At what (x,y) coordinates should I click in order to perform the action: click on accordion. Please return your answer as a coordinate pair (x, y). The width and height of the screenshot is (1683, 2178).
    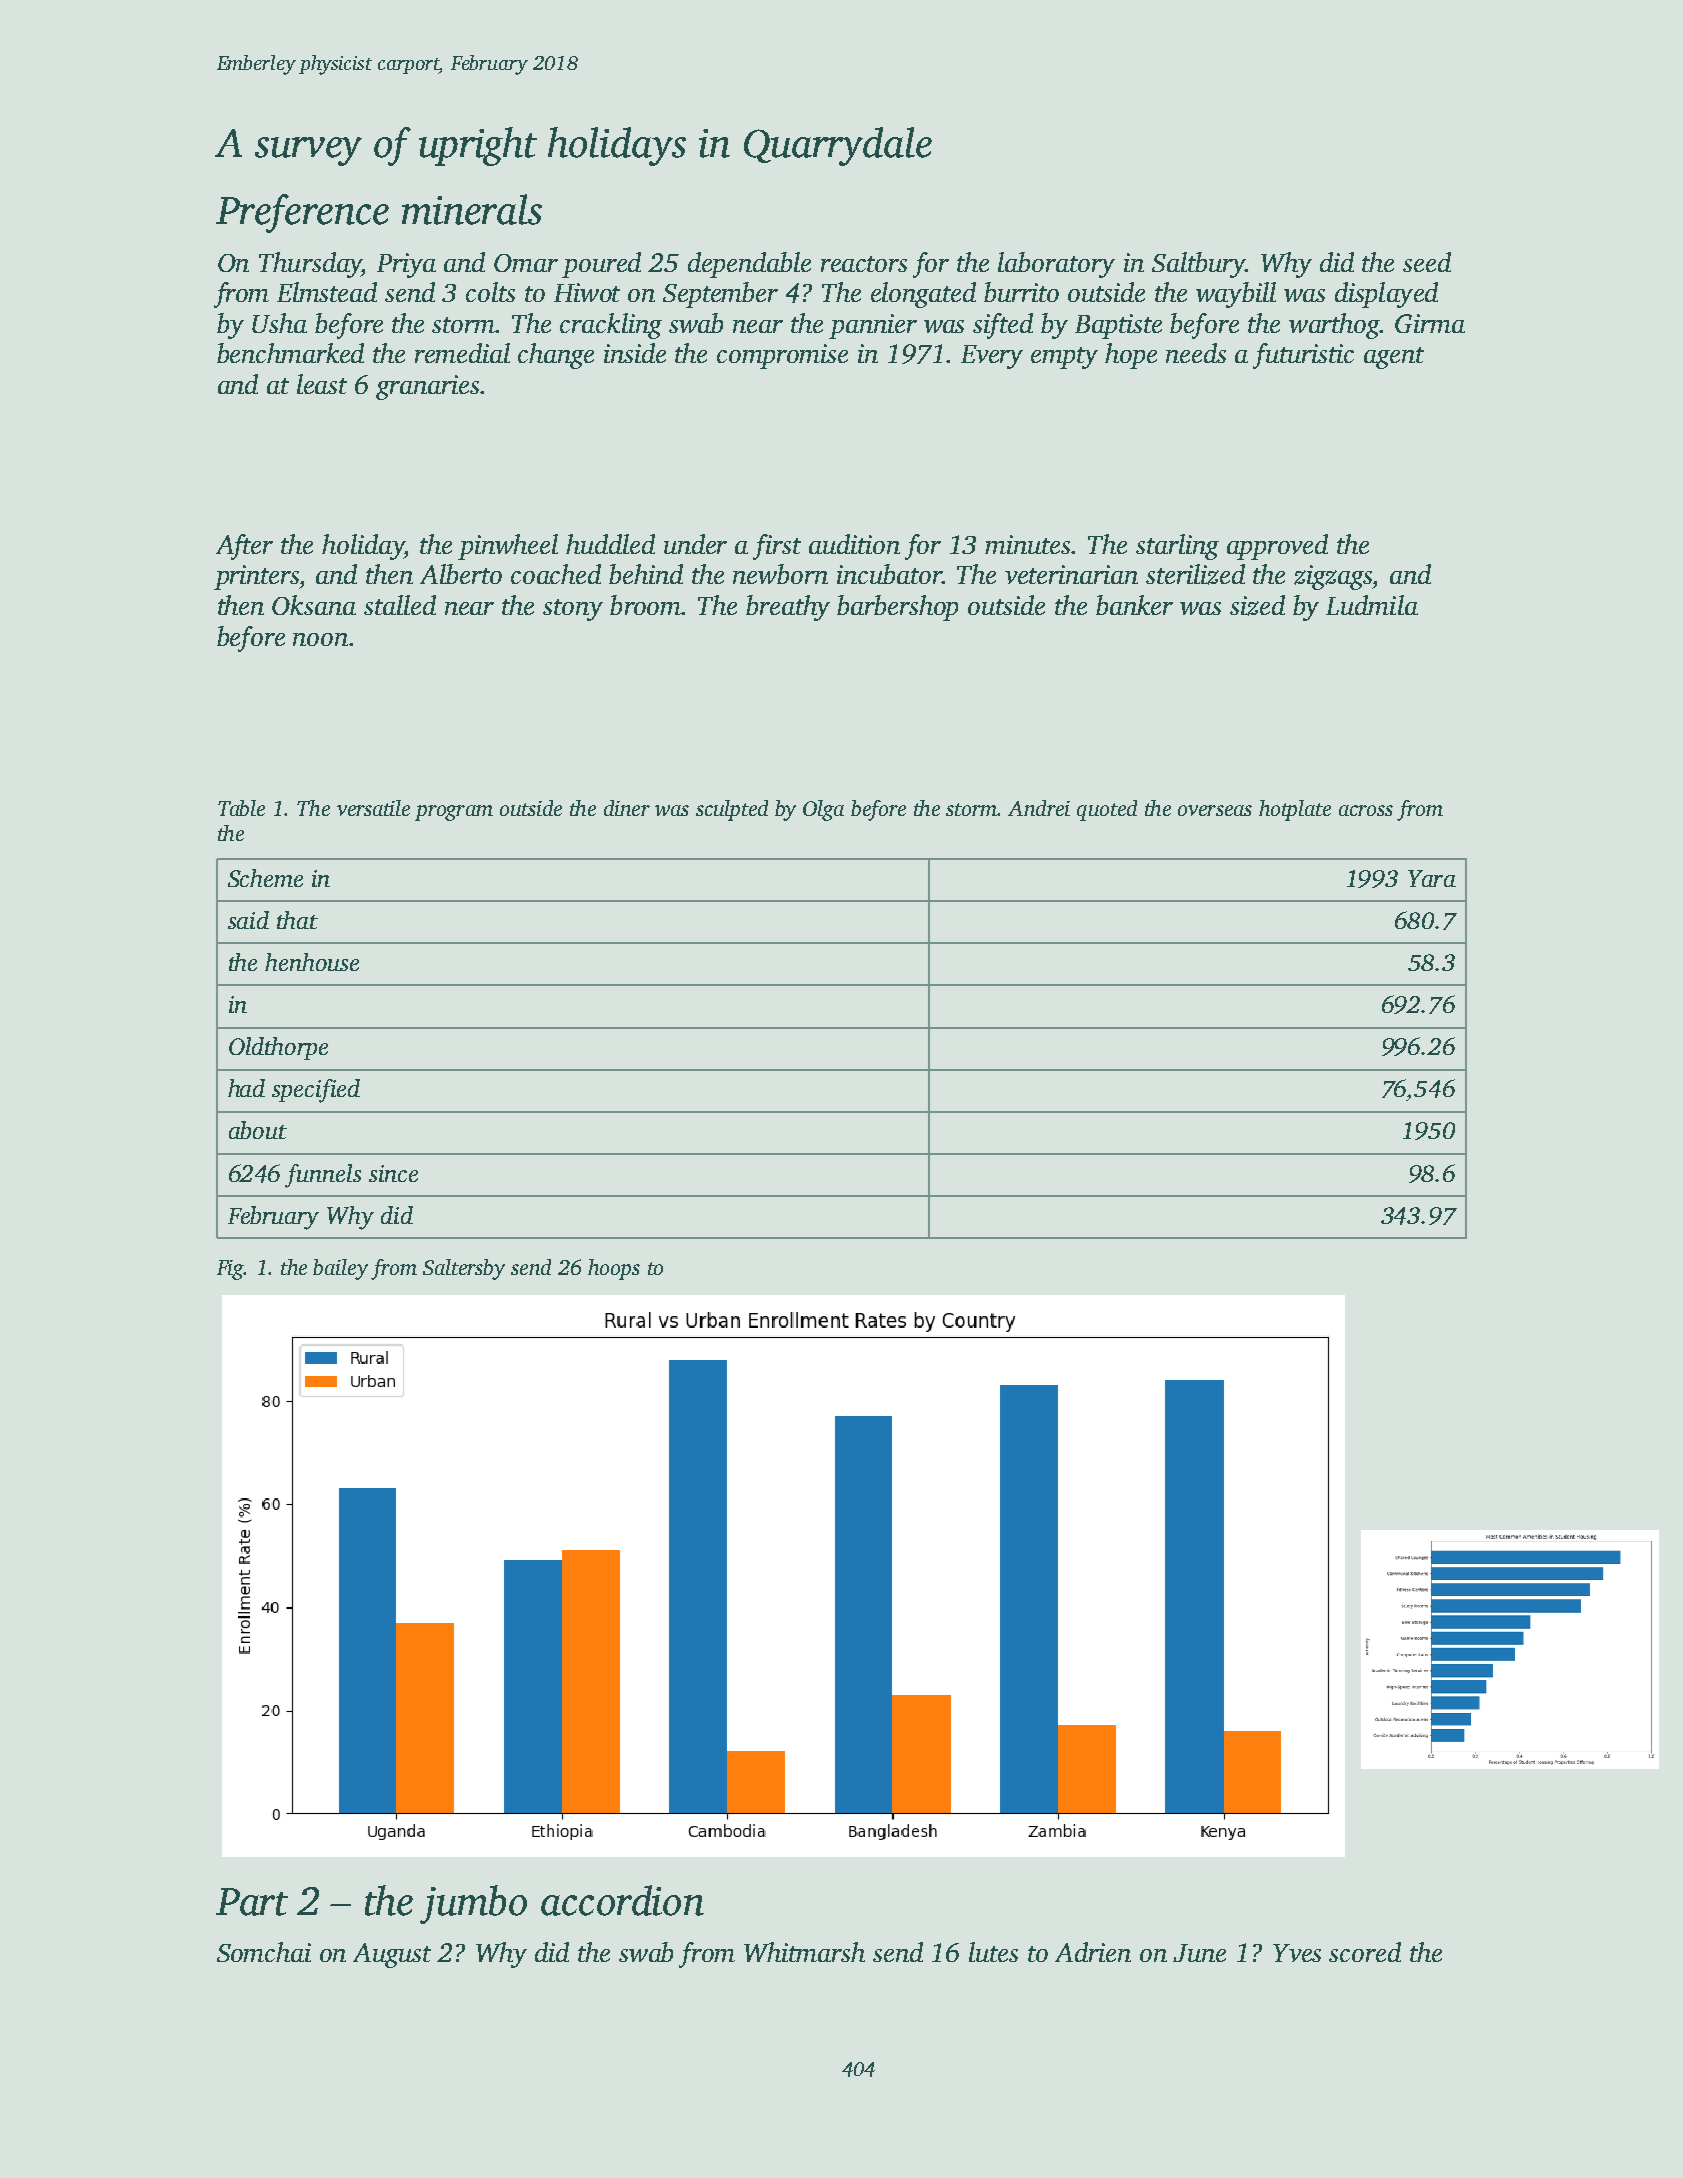
    Looking at the image, I should click on (622, 1900).
